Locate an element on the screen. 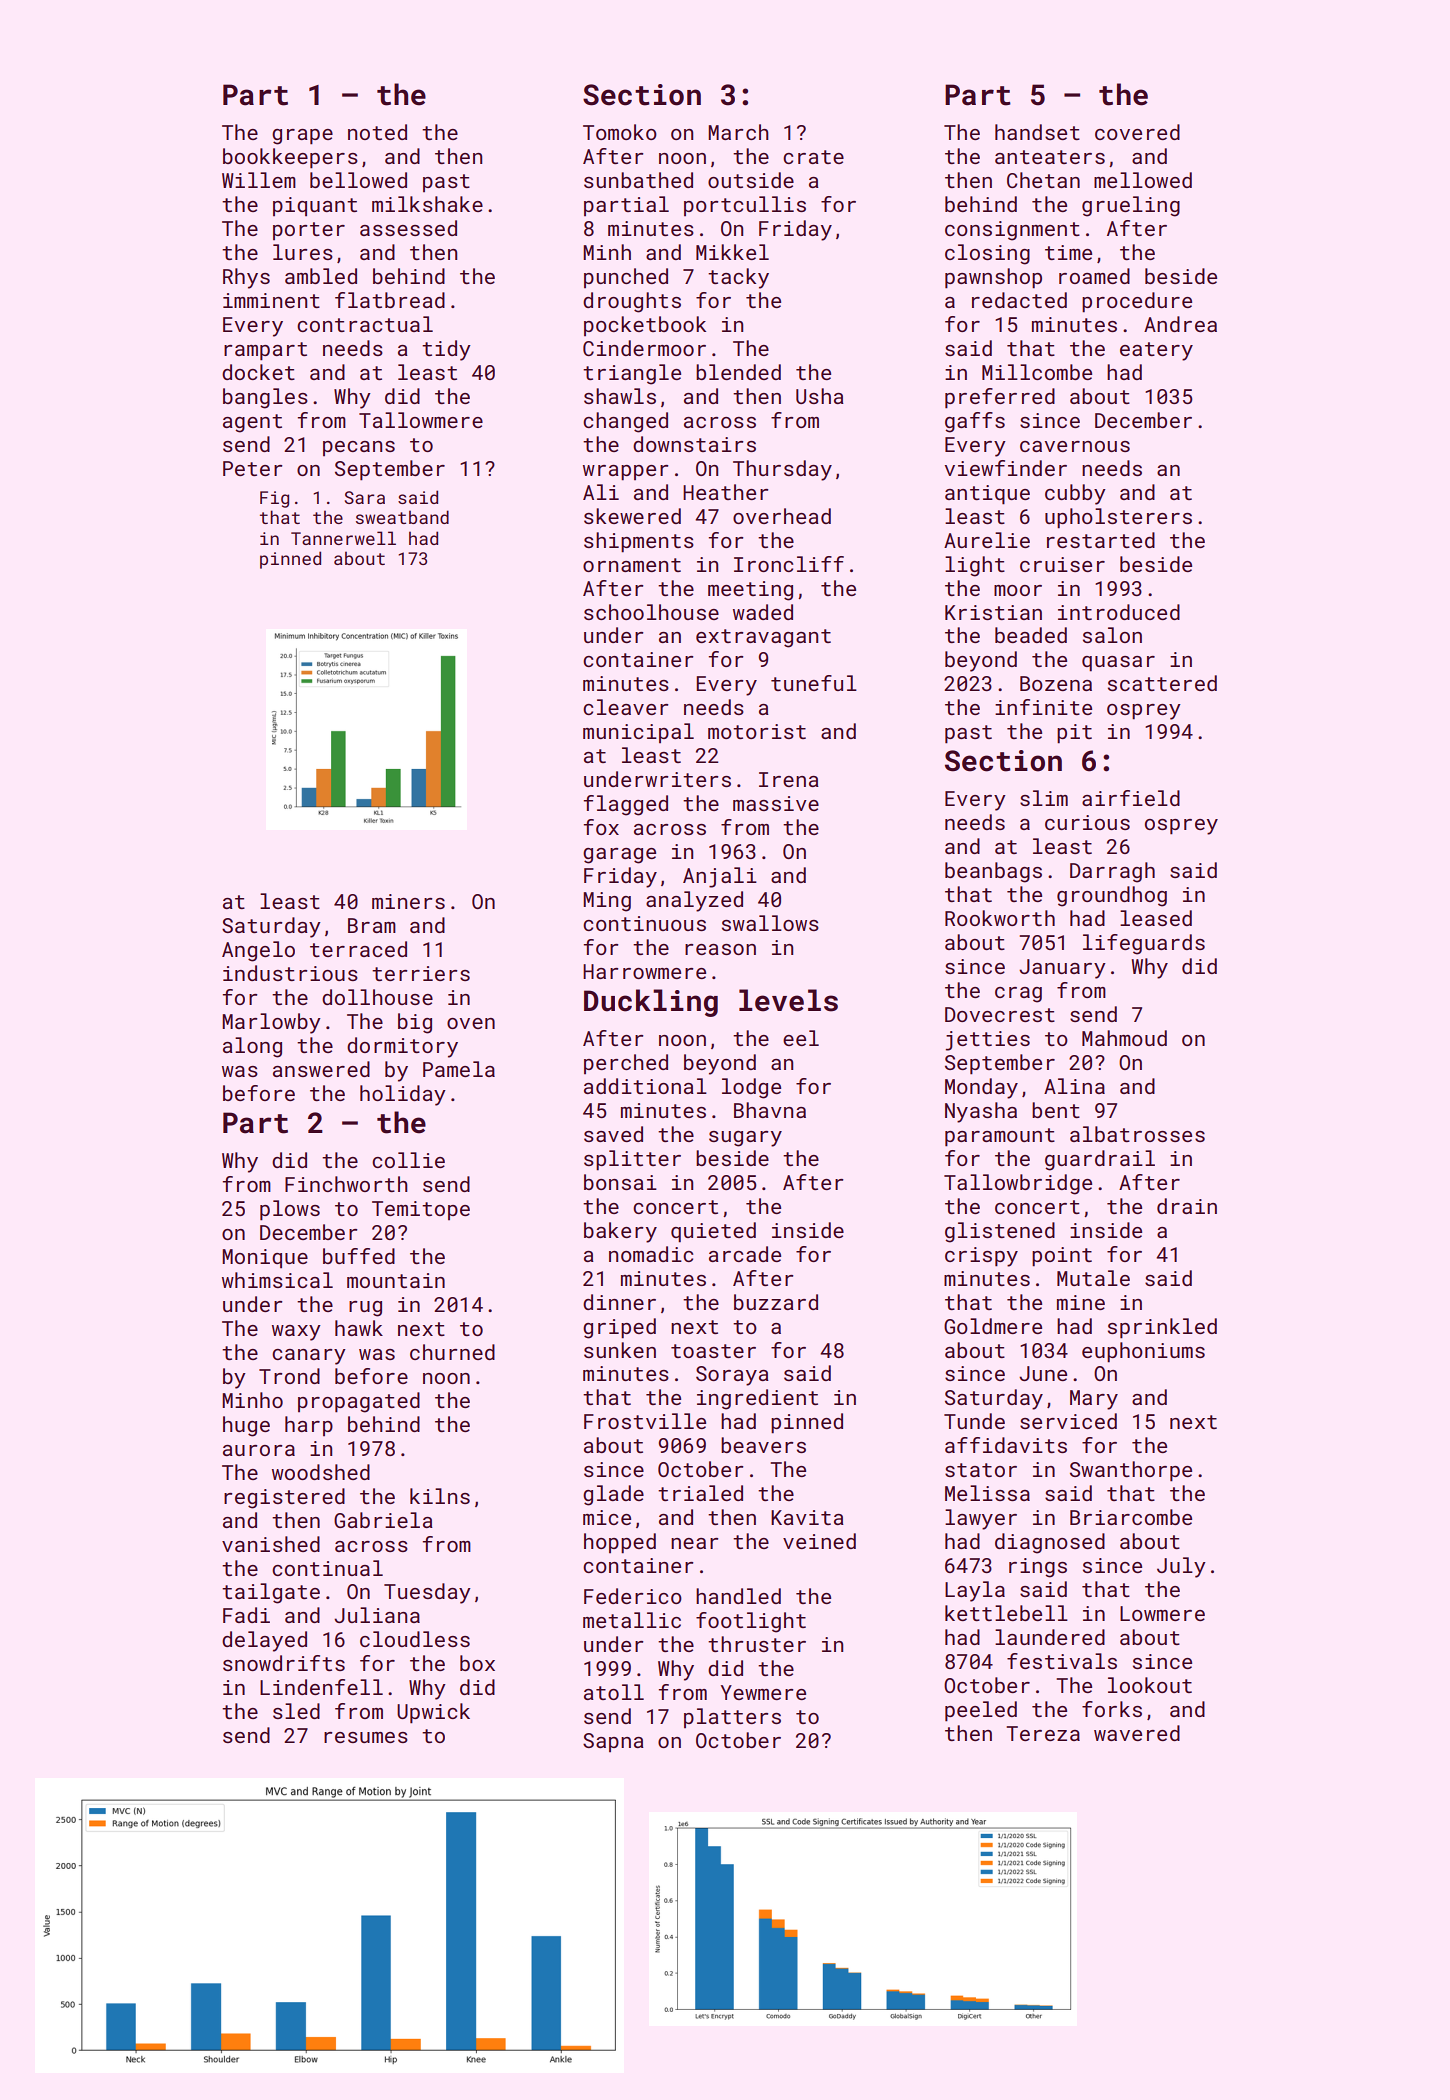 The width and height of the screenshot is (1450, 2100). pecans is located at coordinates (359, 448).
